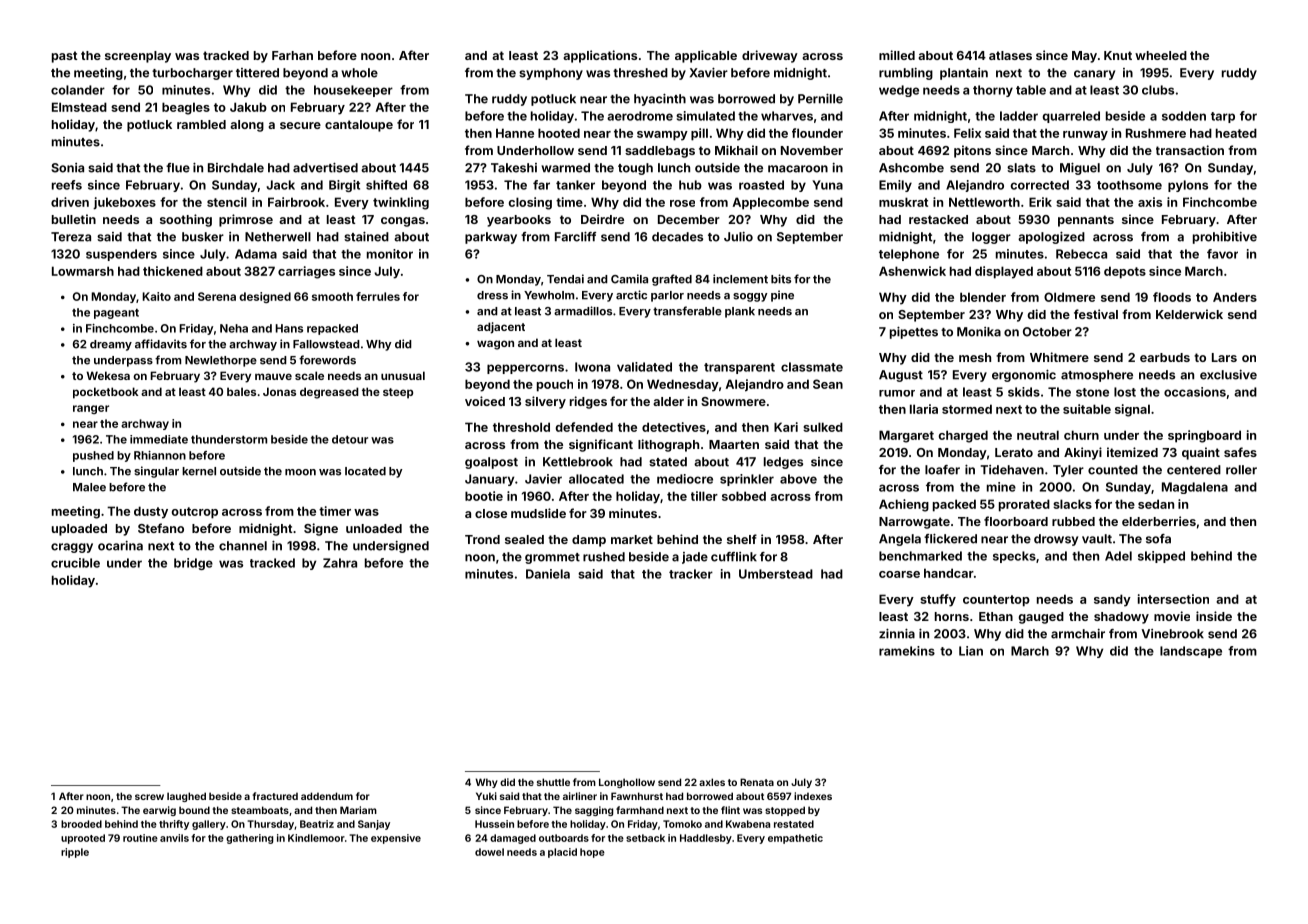  Describe the element at coordinates (81, 824) in the document. I see `brooded` at that location.
